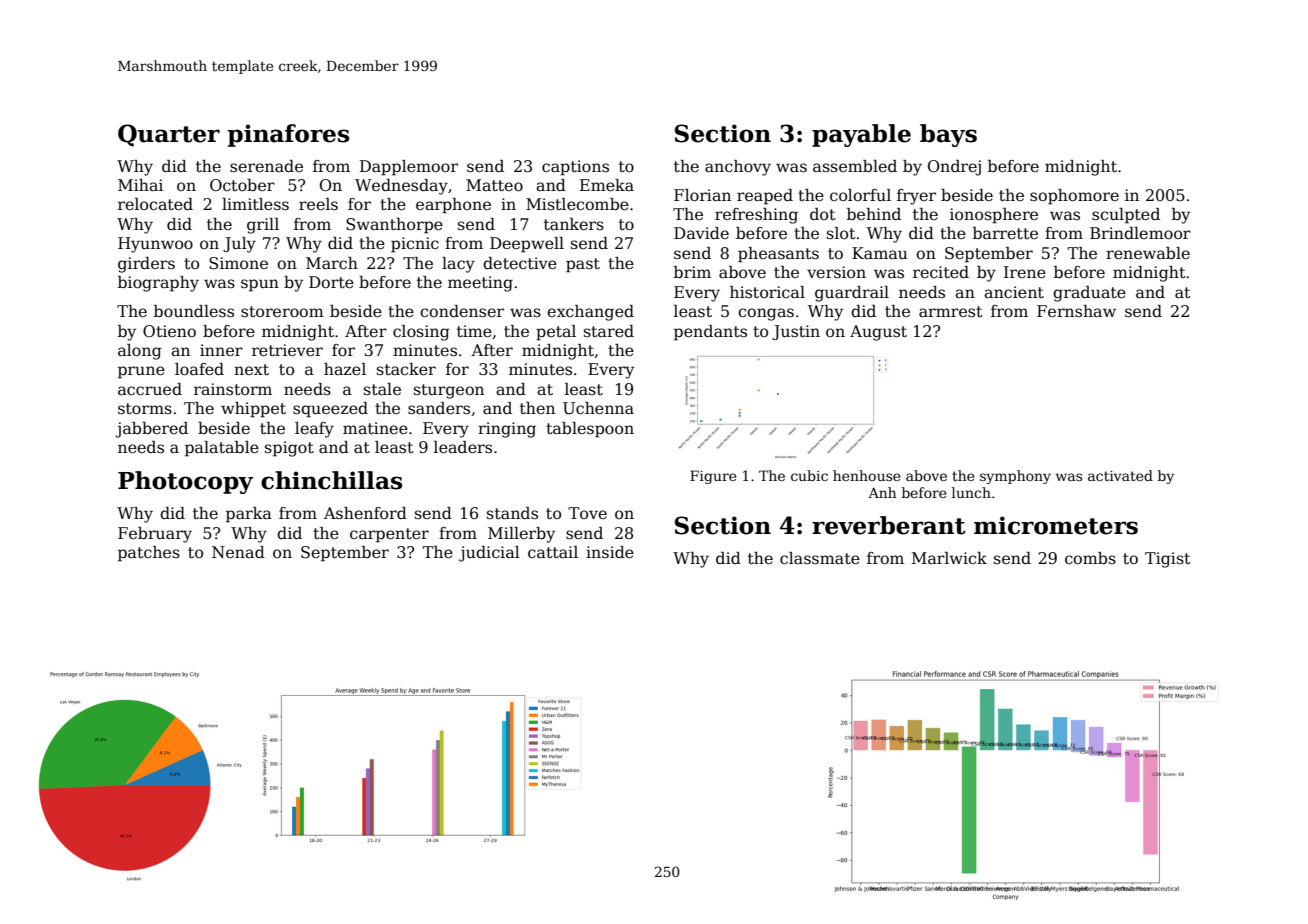 The image size is (1308, 924). What do you see at coordinates (1056, 525) in the screenshot?
I see `micrometers` at bounding box center [1056, 525].
